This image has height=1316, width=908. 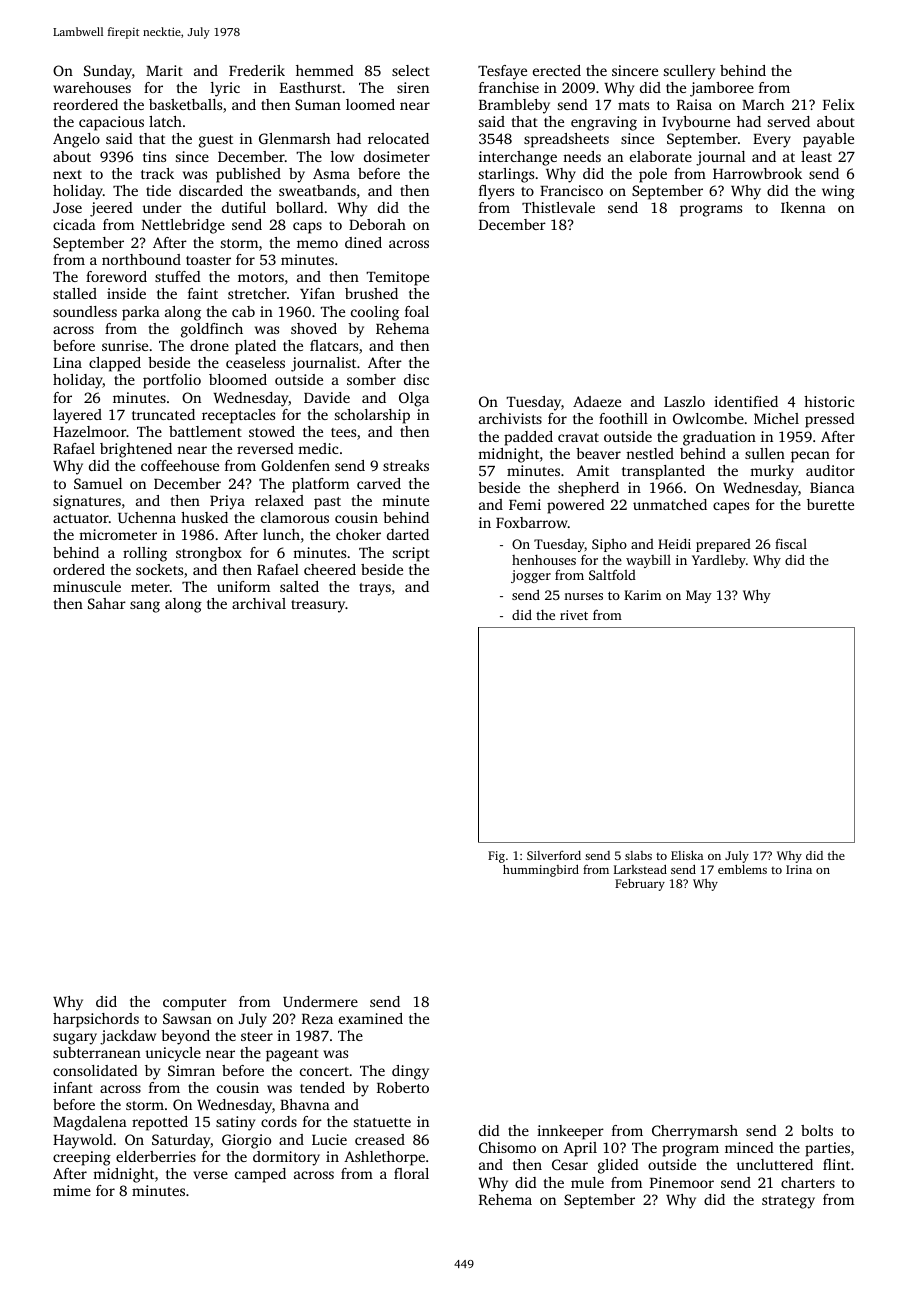 I want to click on foal, so click(x=417, y=311).
